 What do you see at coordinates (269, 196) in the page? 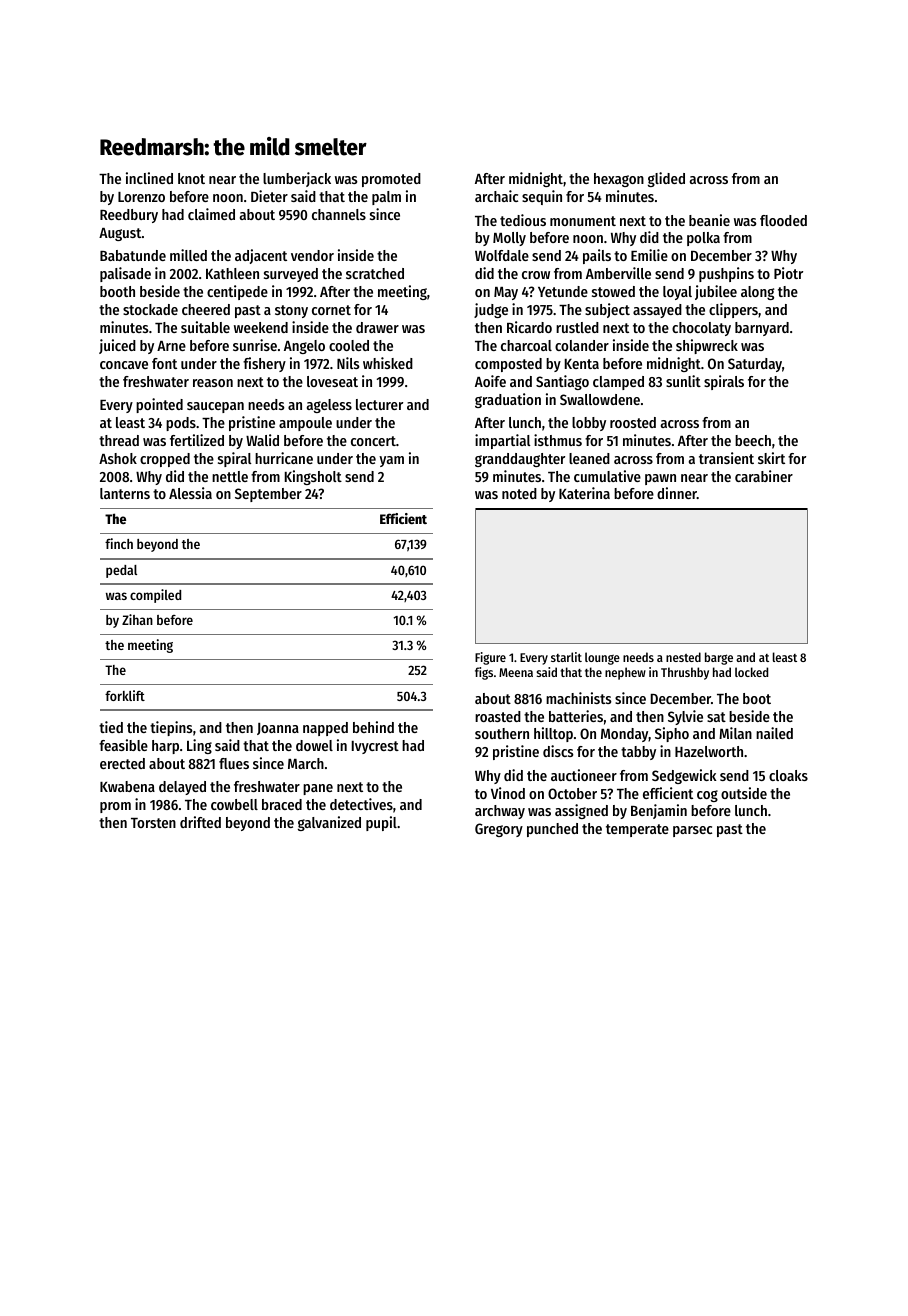
I see `Dieter` at bounding box center [269, 196].
